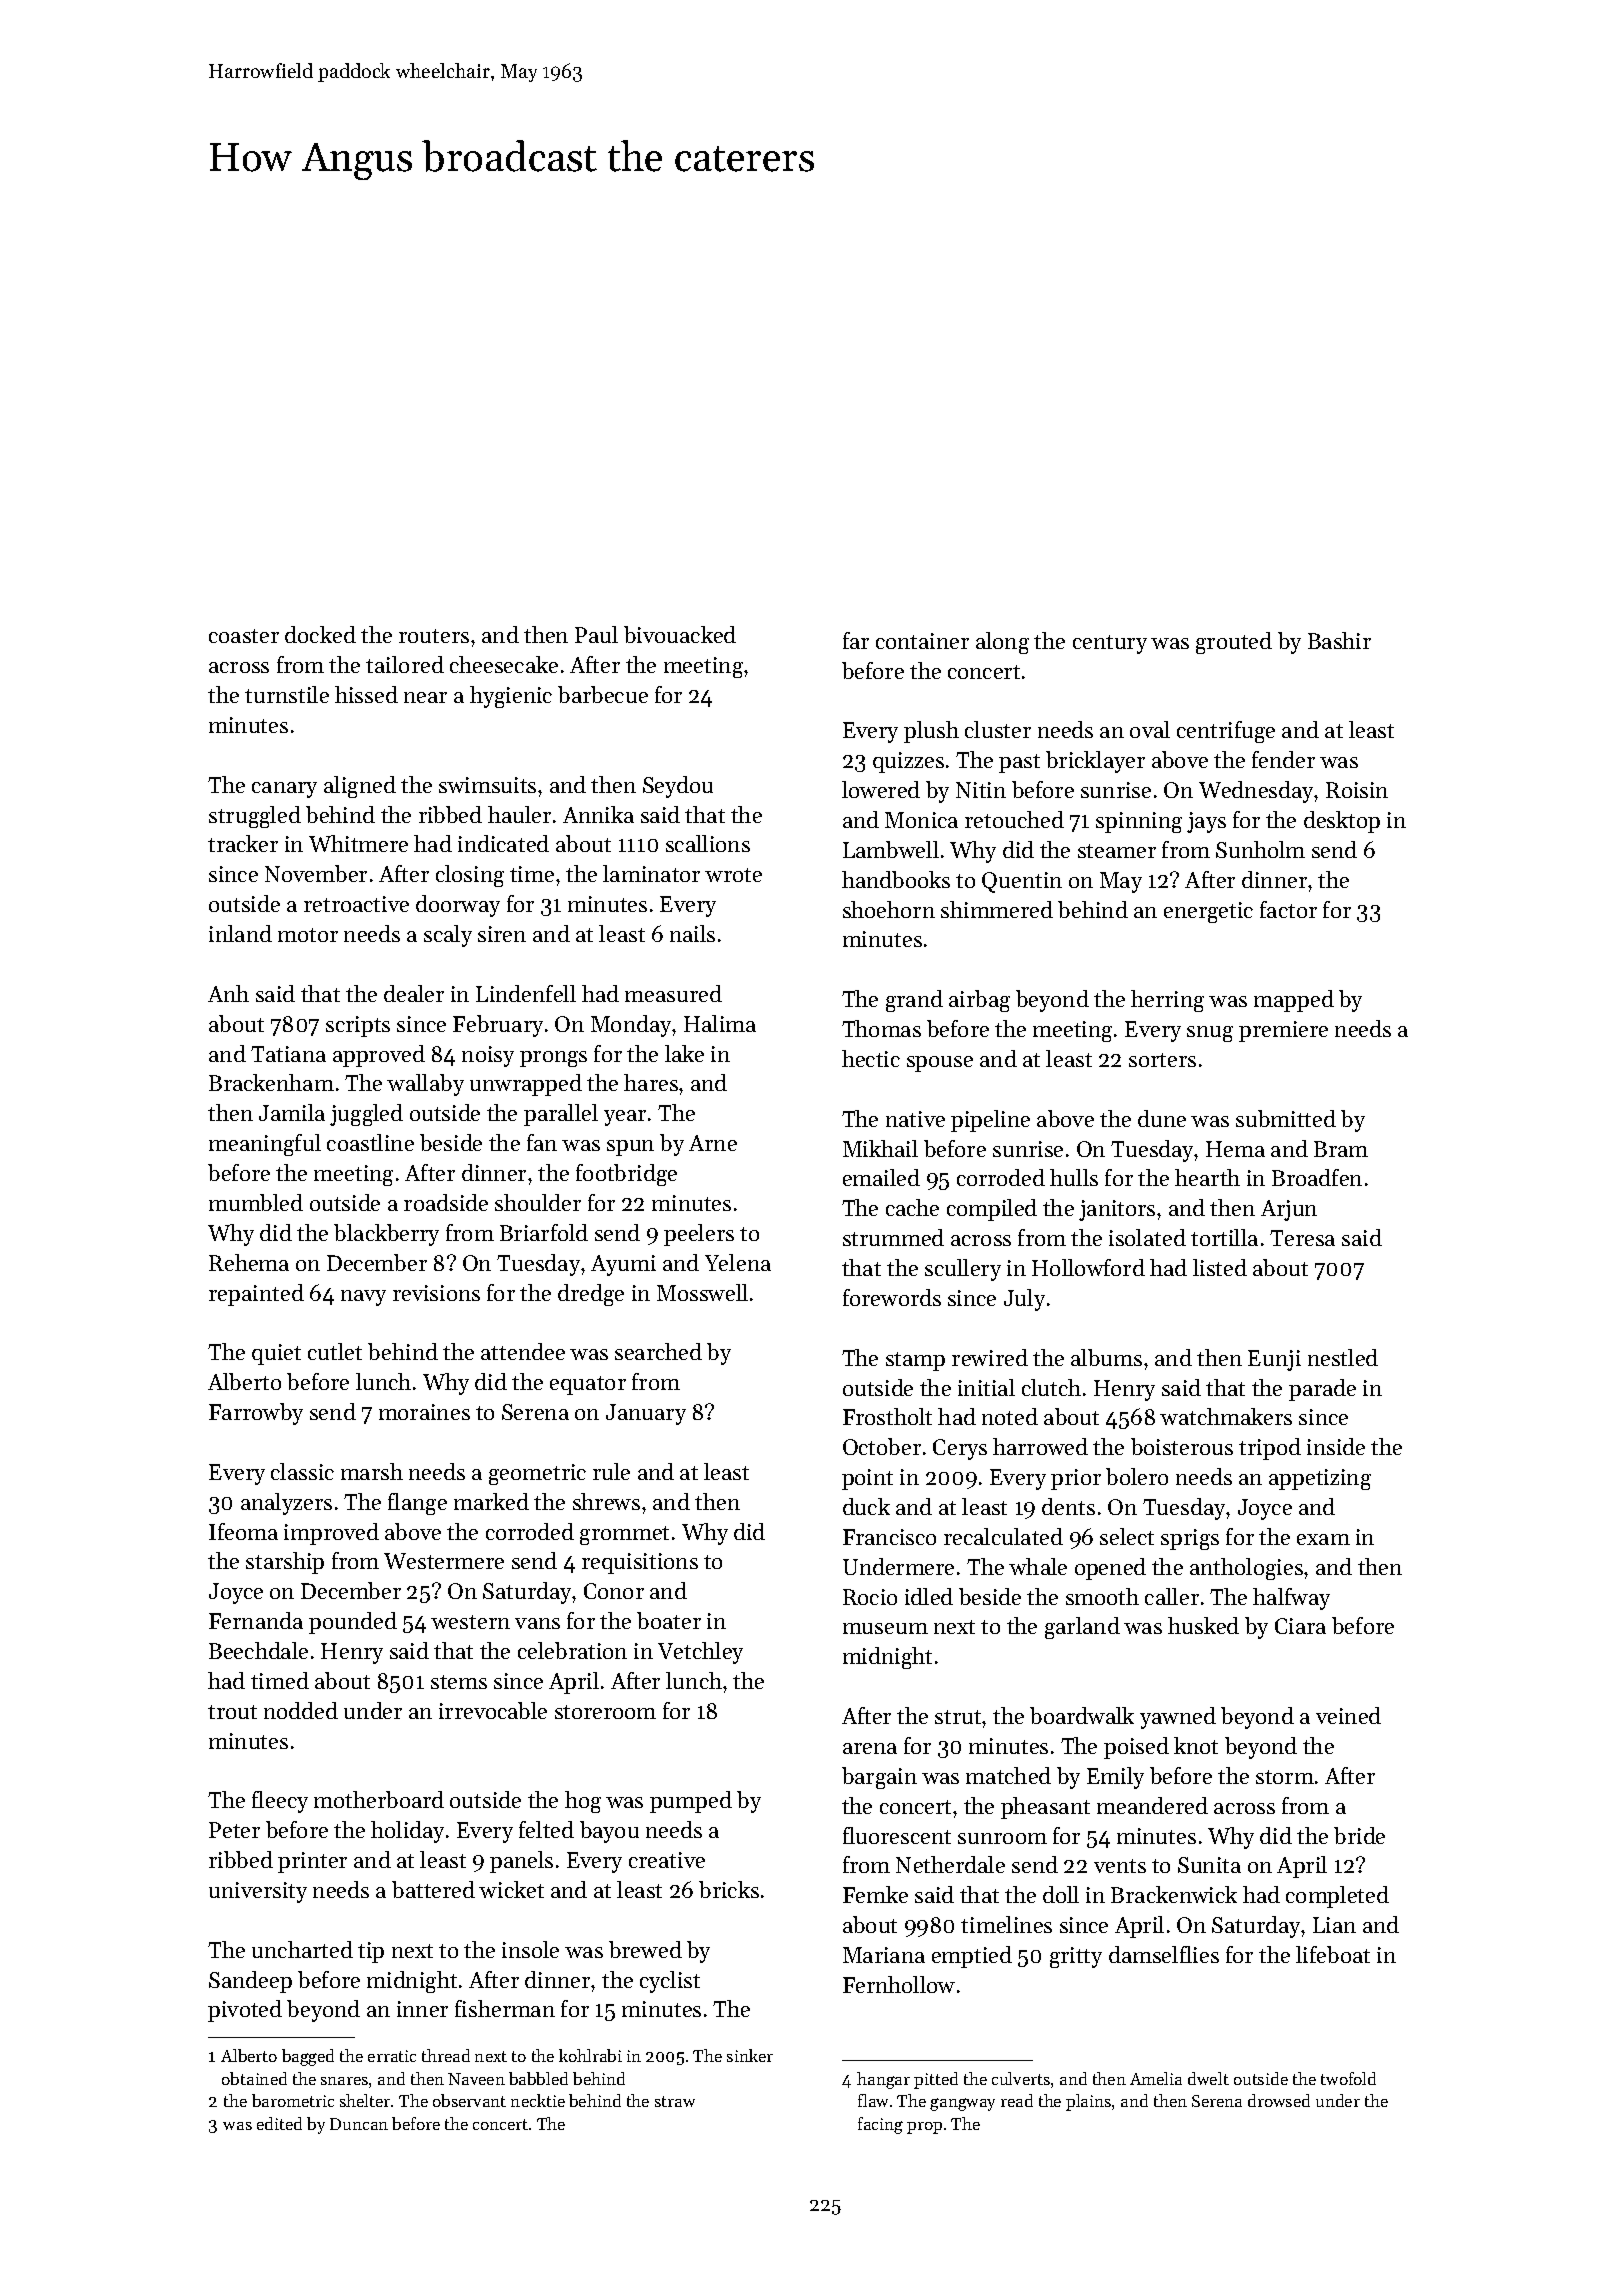  I want to click on tip, so click(371, 1952).
